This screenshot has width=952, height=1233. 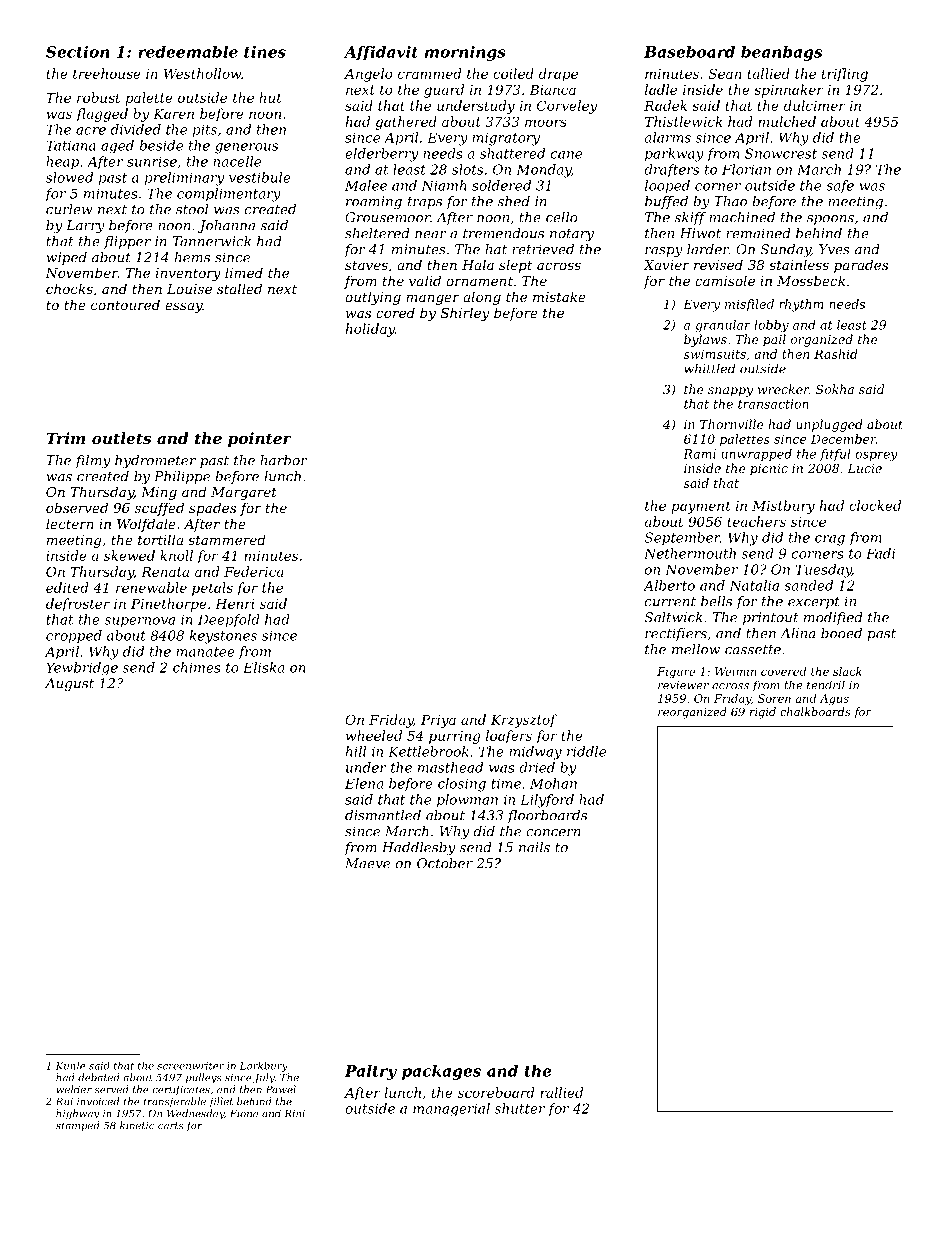 What do you see at coordinates (77, 52) in the screenshot?
I see `Section` at bounding box center [77, 52].
